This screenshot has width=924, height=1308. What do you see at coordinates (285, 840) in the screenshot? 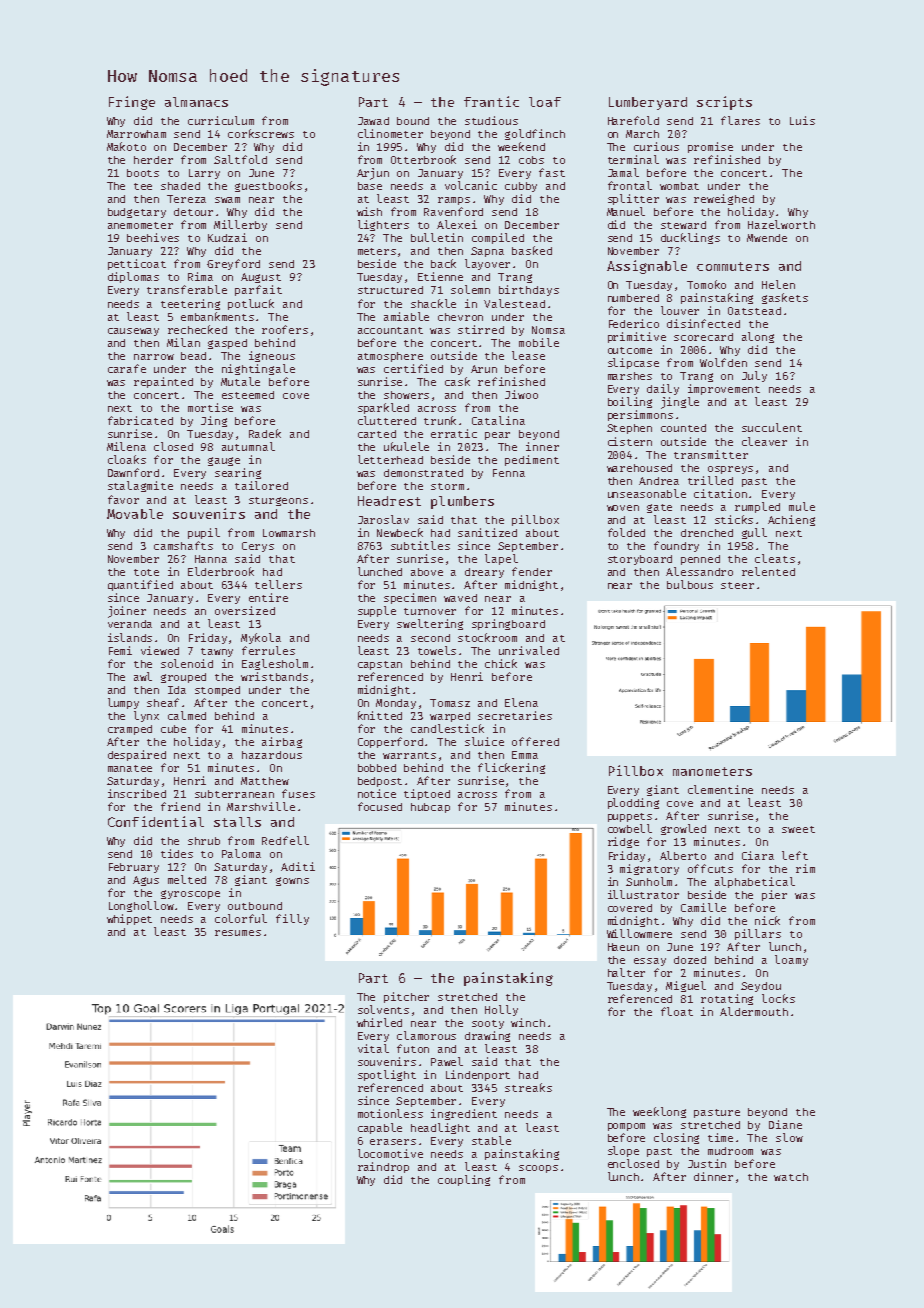
I see `Redfell` at bounding box center [285, 840].
